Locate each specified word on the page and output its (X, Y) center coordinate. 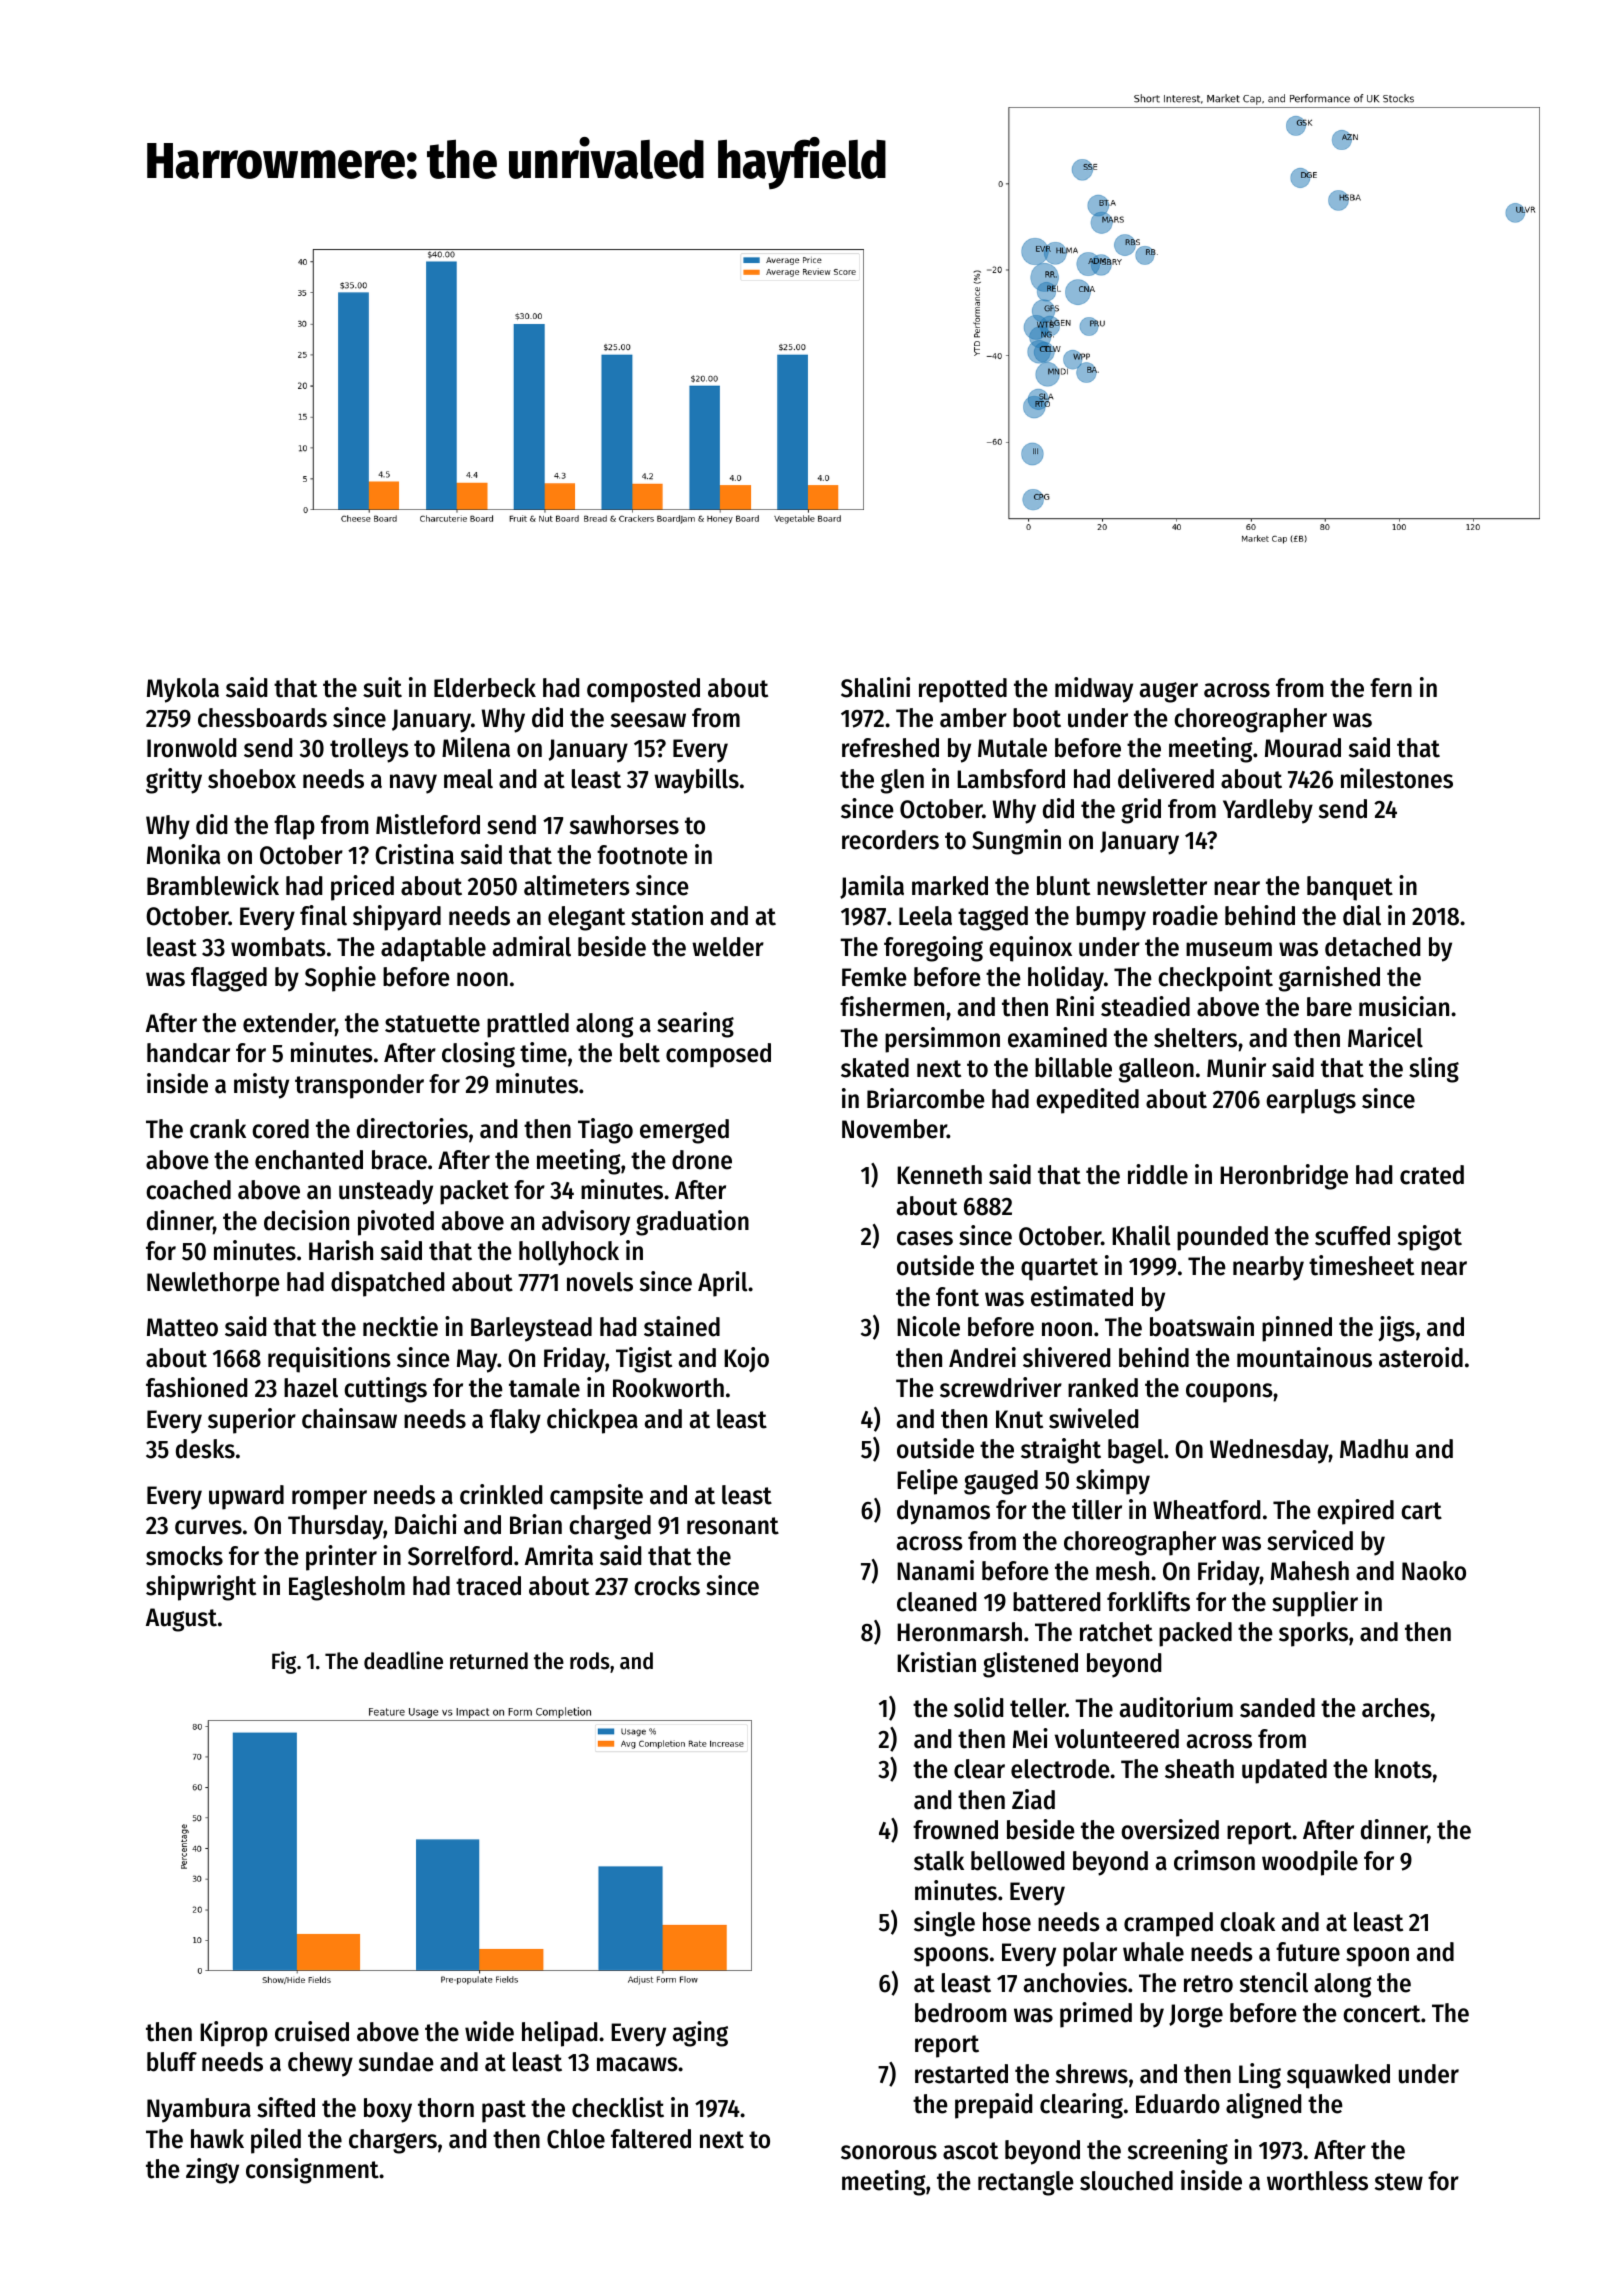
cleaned (936, 1602)
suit (382, 687)
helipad (559, 2034)
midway (1094, 690)
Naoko (1434, 1571)
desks (205, 1449)
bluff (172, 2062)
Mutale (1012, 748)
